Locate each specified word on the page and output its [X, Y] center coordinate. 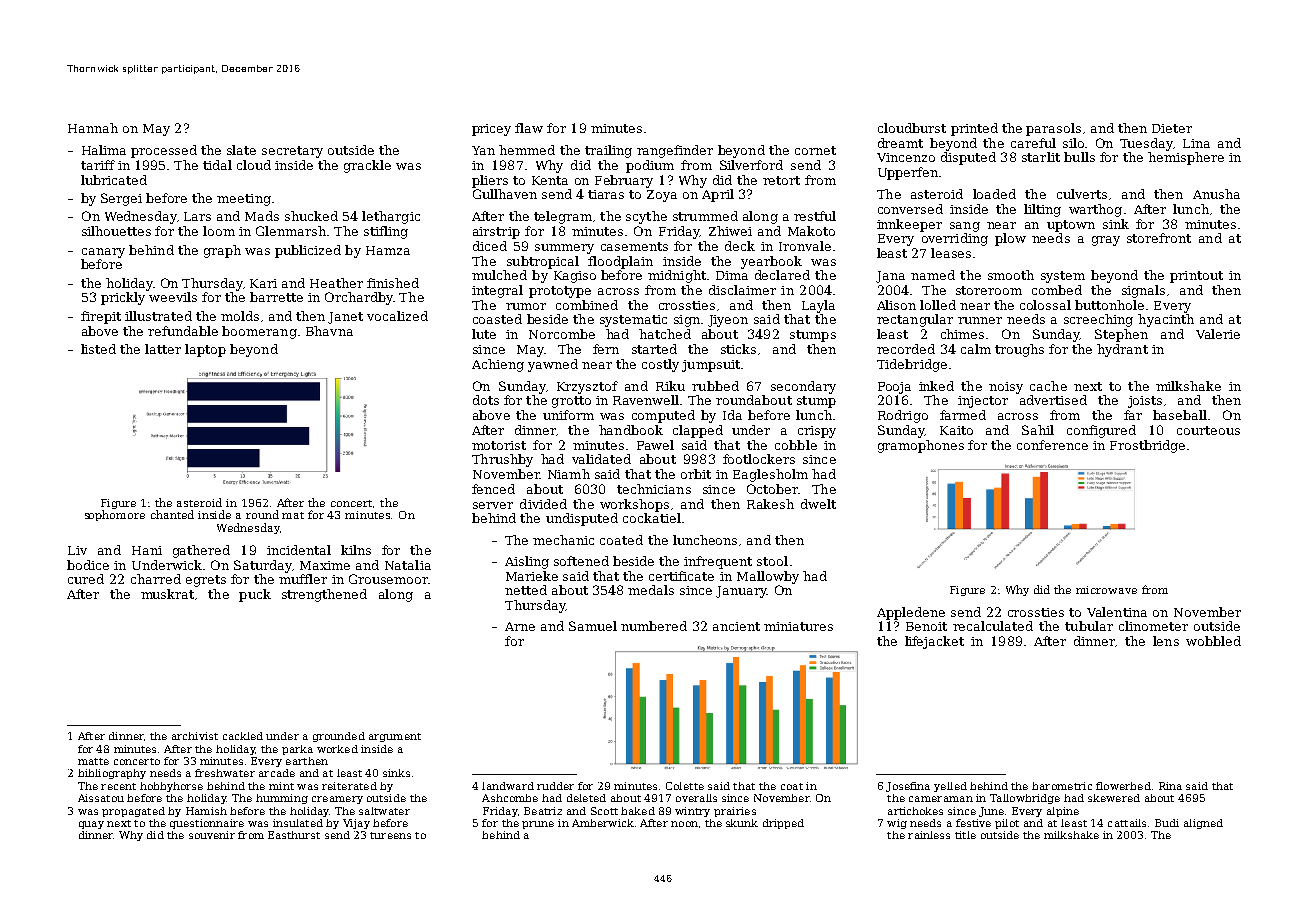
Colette [685, 786]
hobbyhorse [171, 787]
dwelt [818, 504]
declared [782, 275]
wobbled [1213, 641]
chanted [172, 514]
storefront [1159, 238]
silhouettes [116, 231]
